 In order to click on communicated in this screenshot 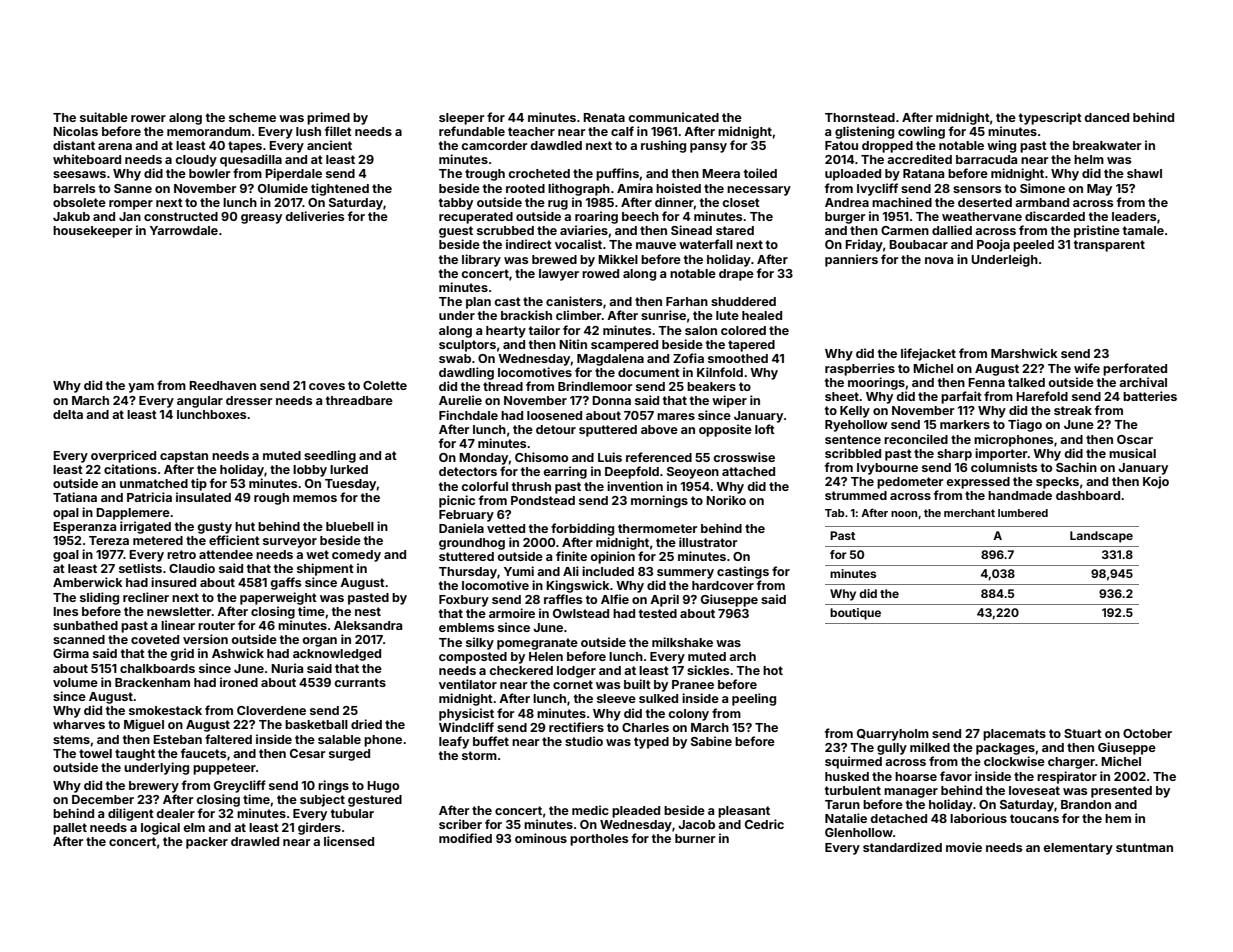, I will do `click(673, 117)`.
